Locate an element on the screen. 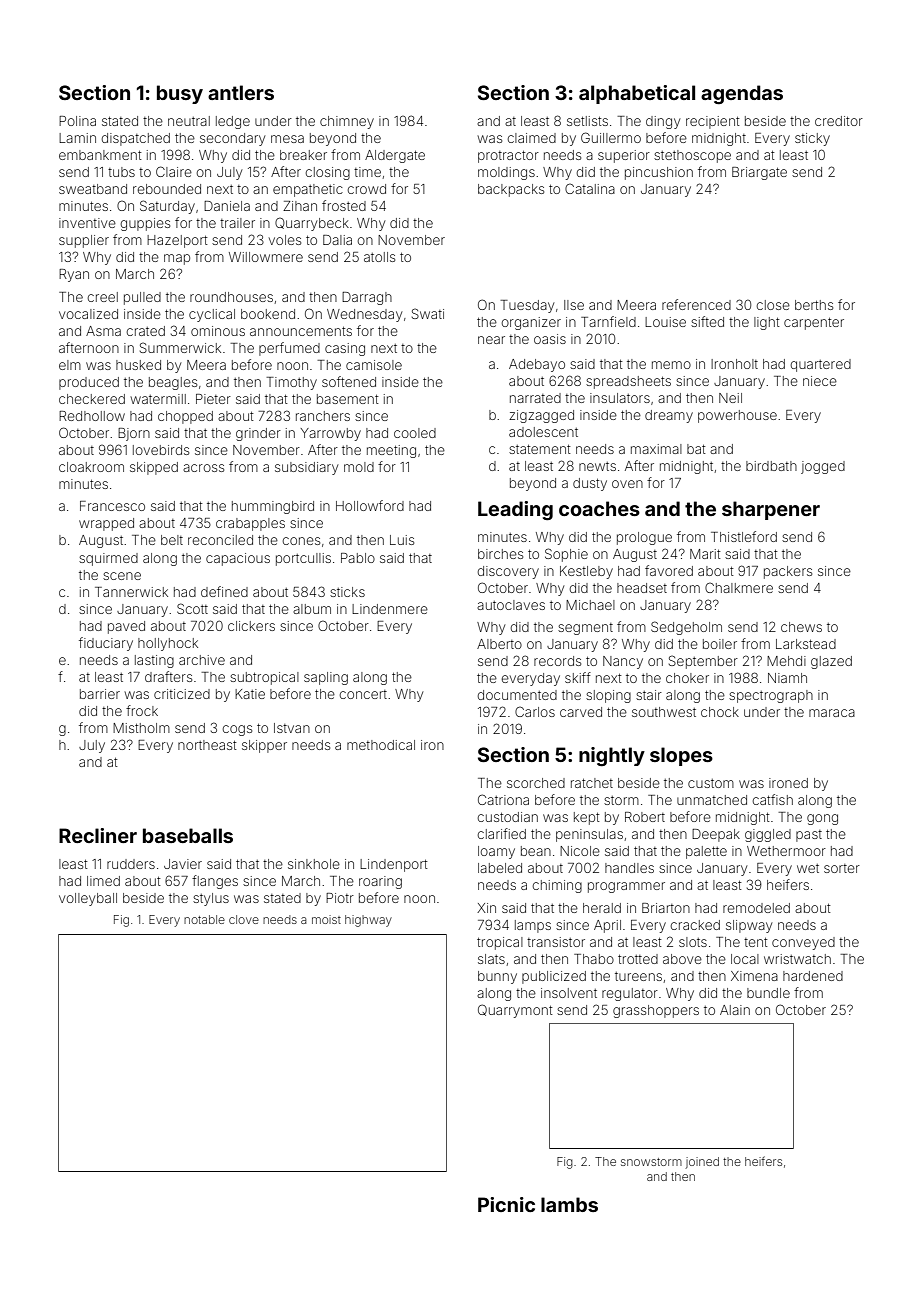 The height and width of the screenshot is (1308, 924). wrapped is located at coordinates (106, 524).
